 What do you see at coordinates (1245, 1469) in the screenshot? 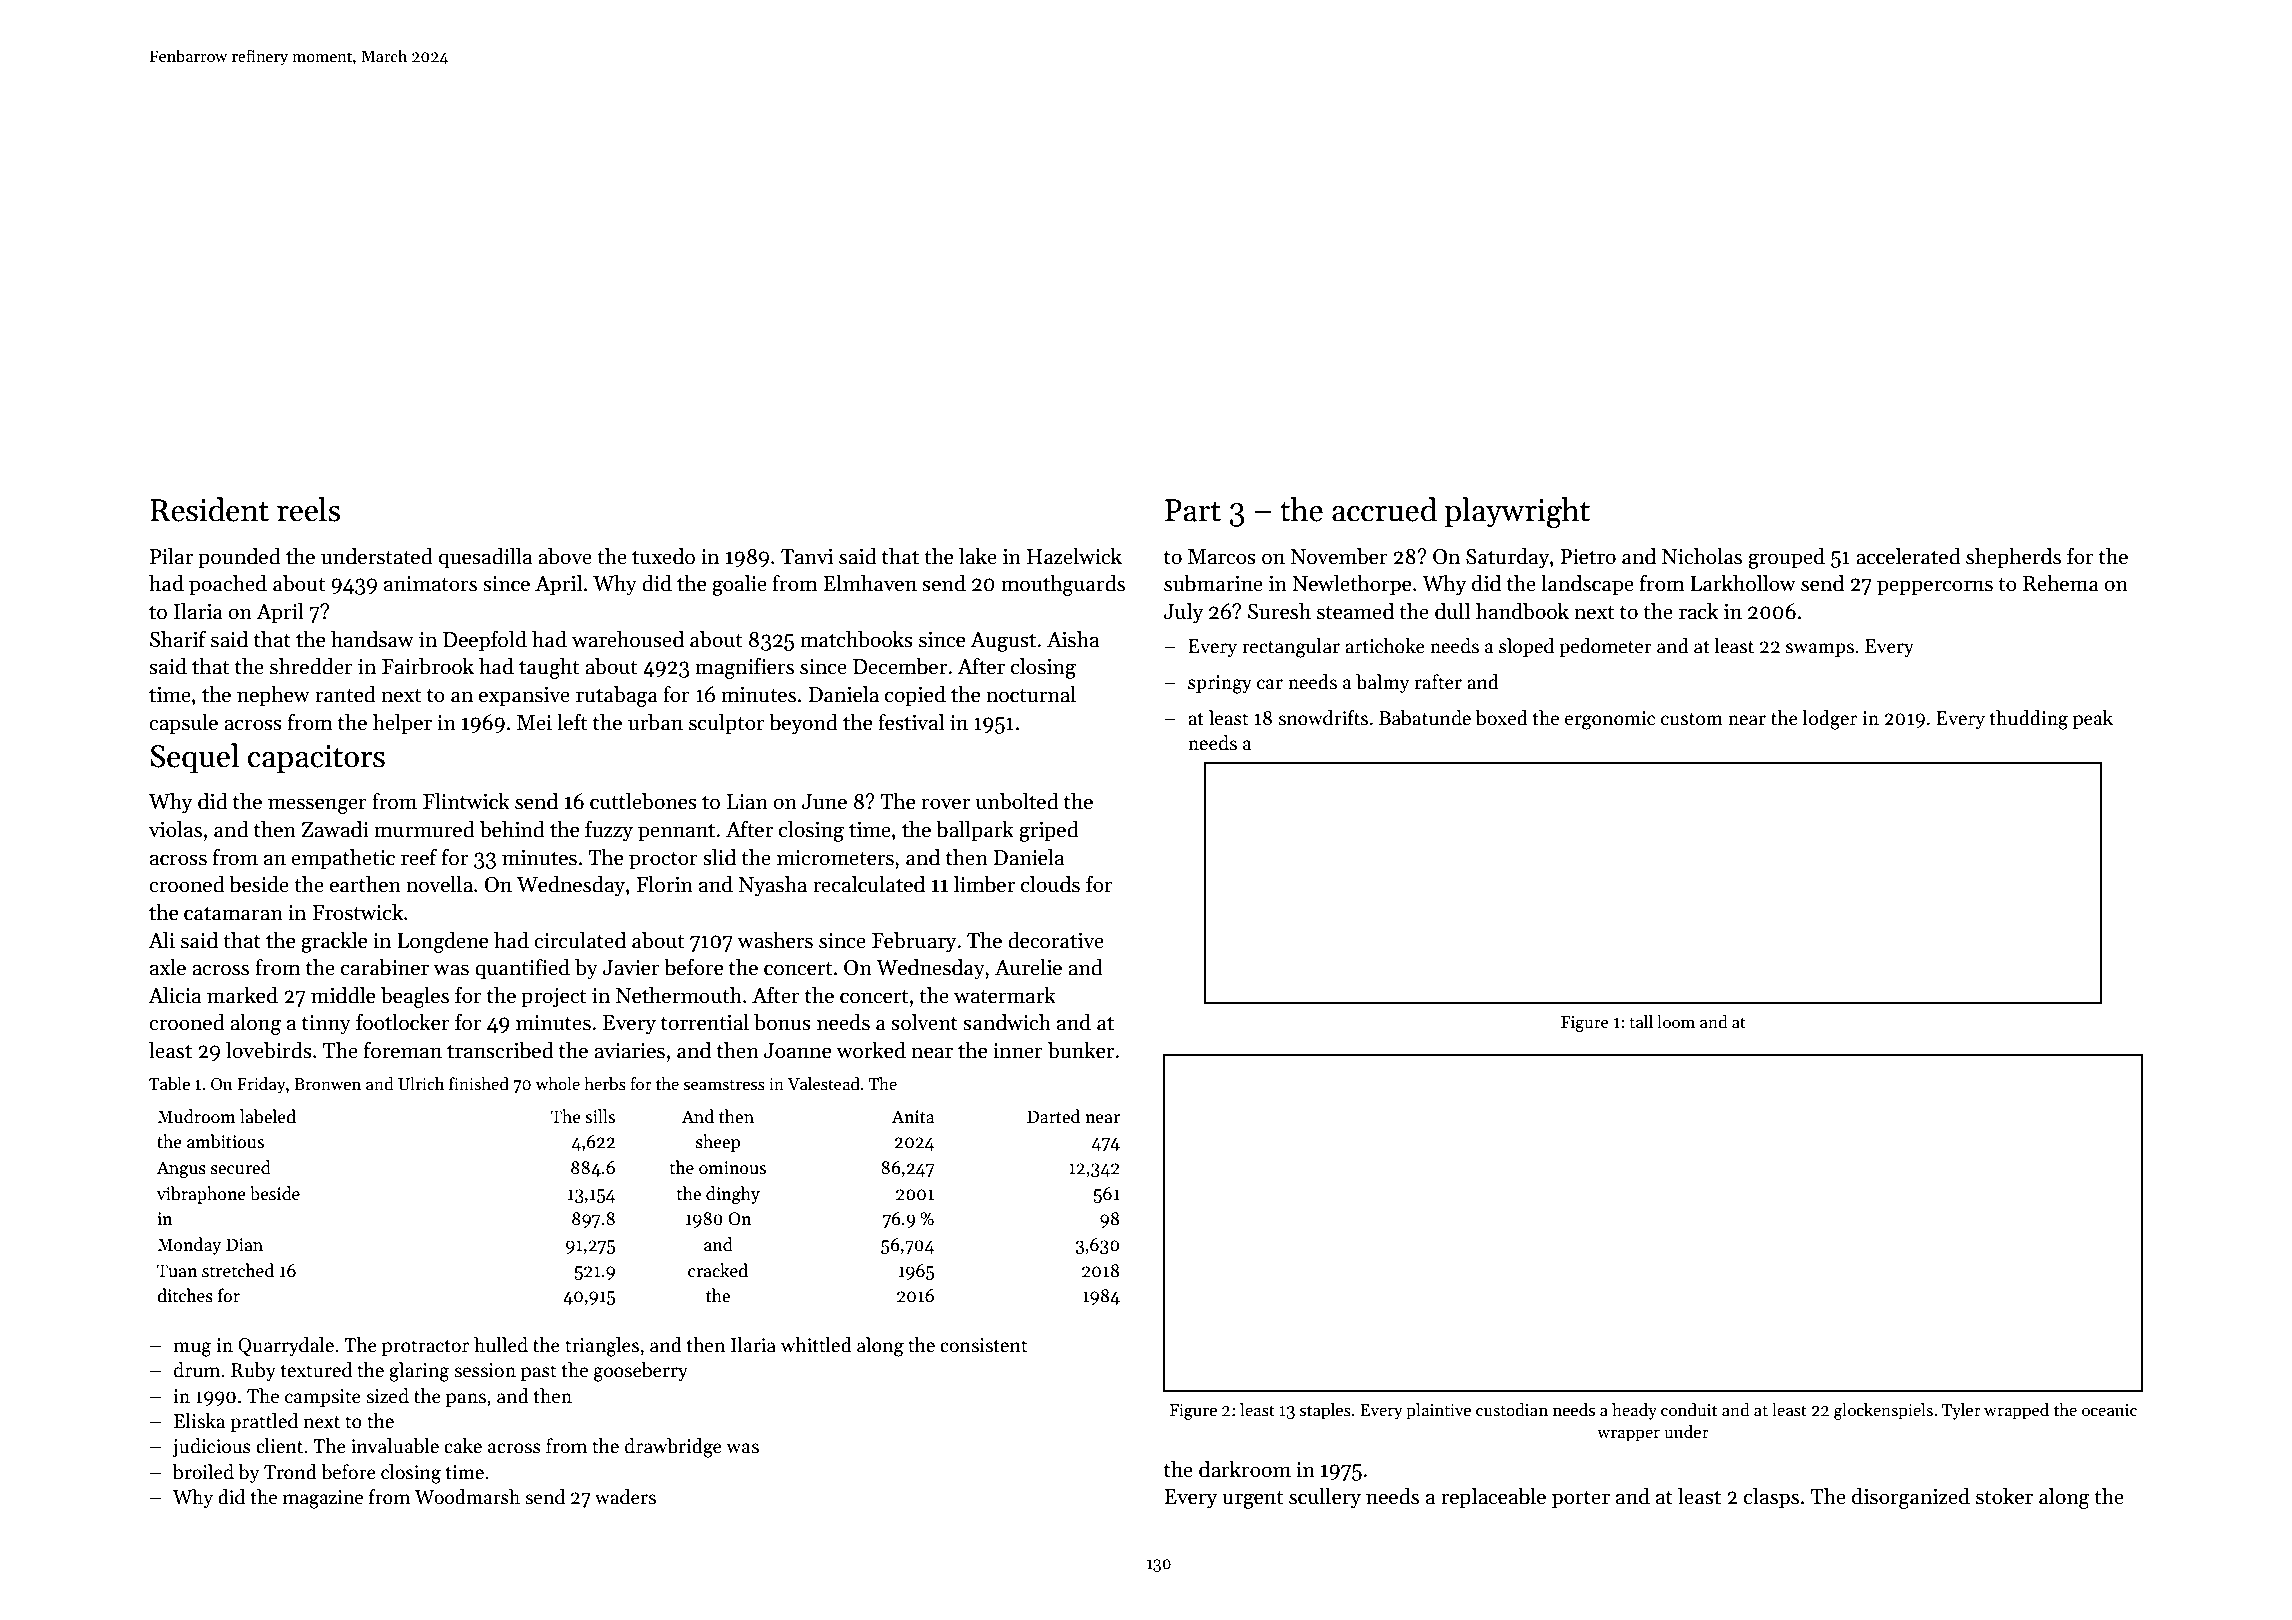
I see `darkroom` at bounding box center [1245, 1469].
